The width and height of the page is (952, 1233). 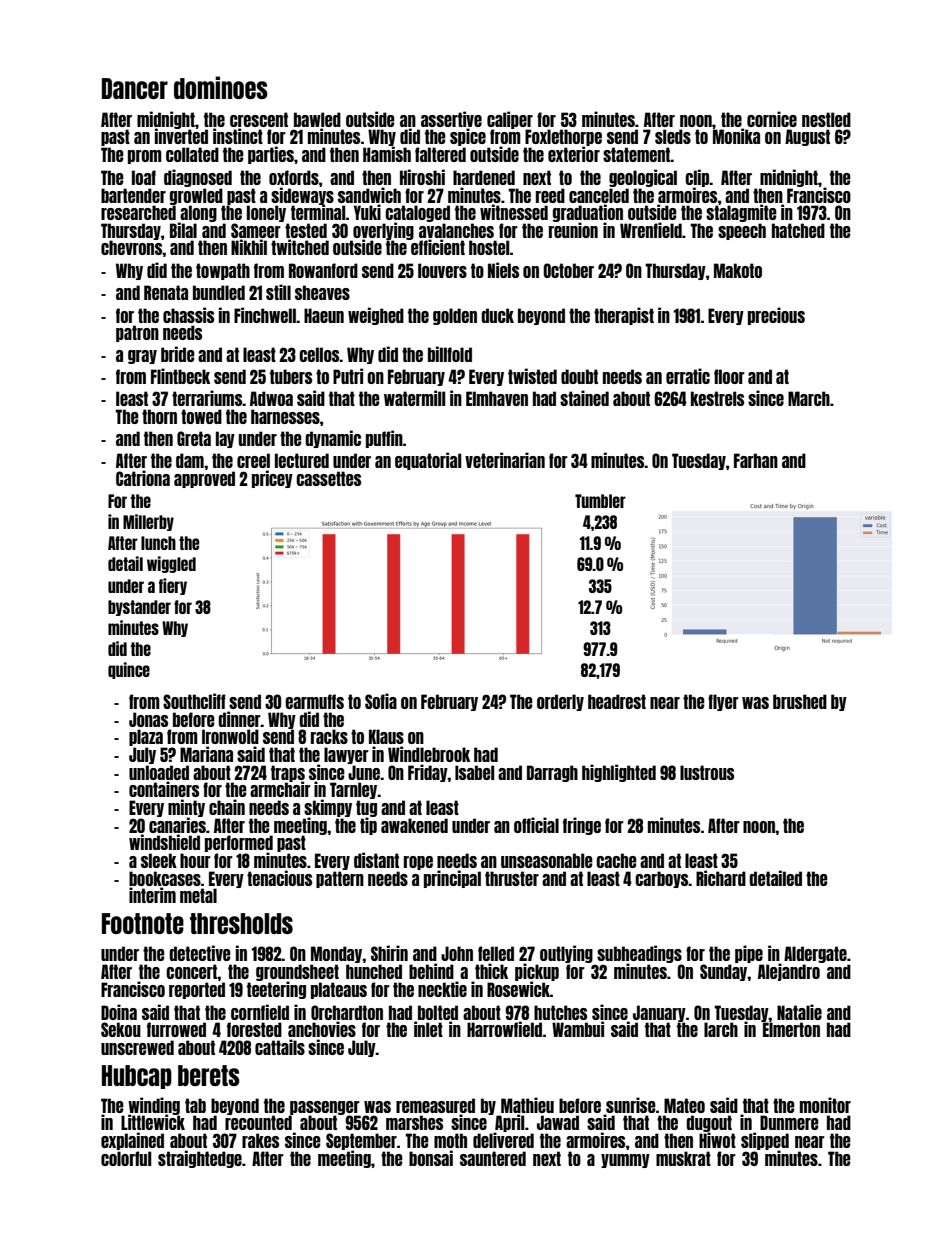 I want to click on precious, so click(x=776, y=316).
